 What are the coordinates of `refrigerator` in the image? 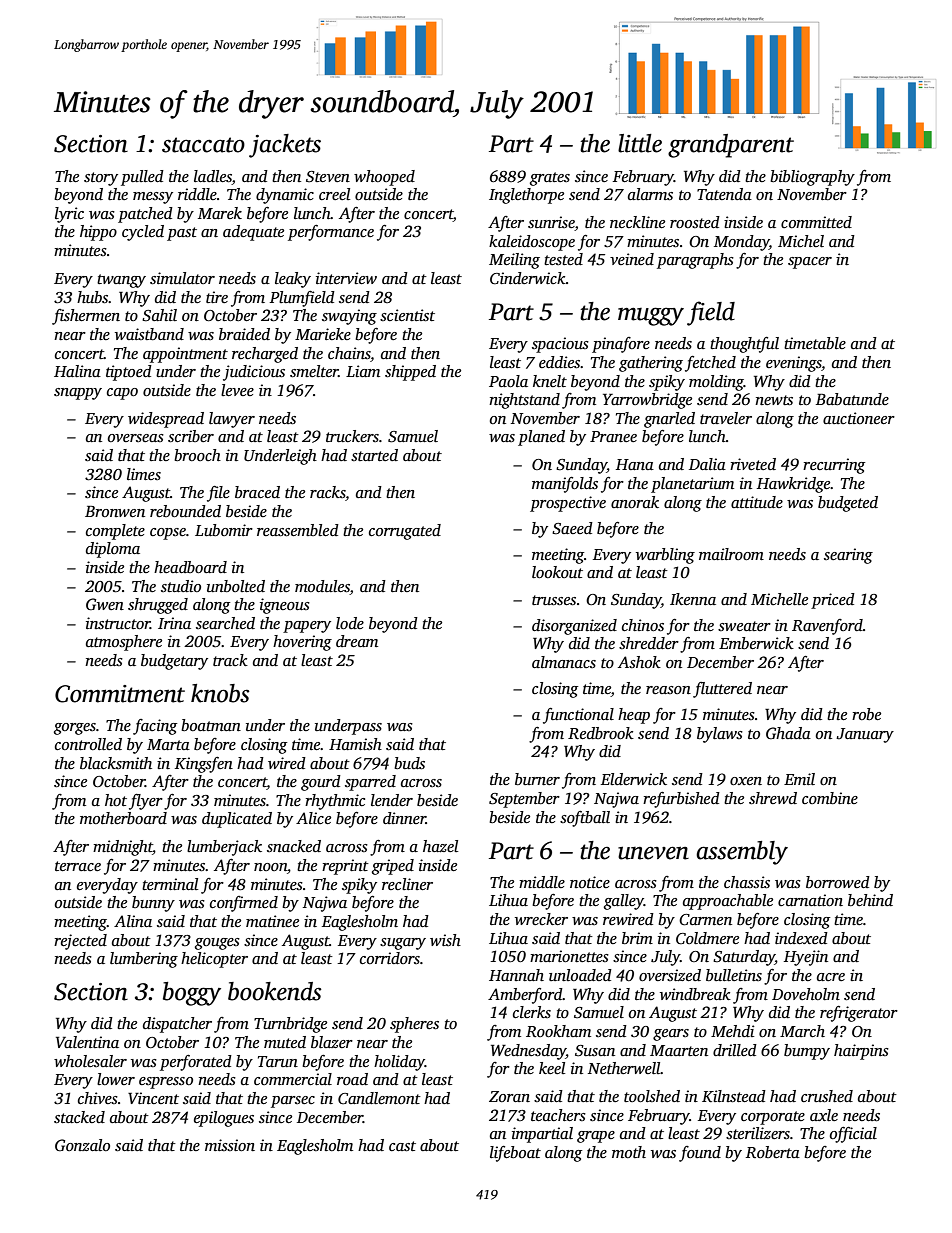 It's located at (859, 1014).
